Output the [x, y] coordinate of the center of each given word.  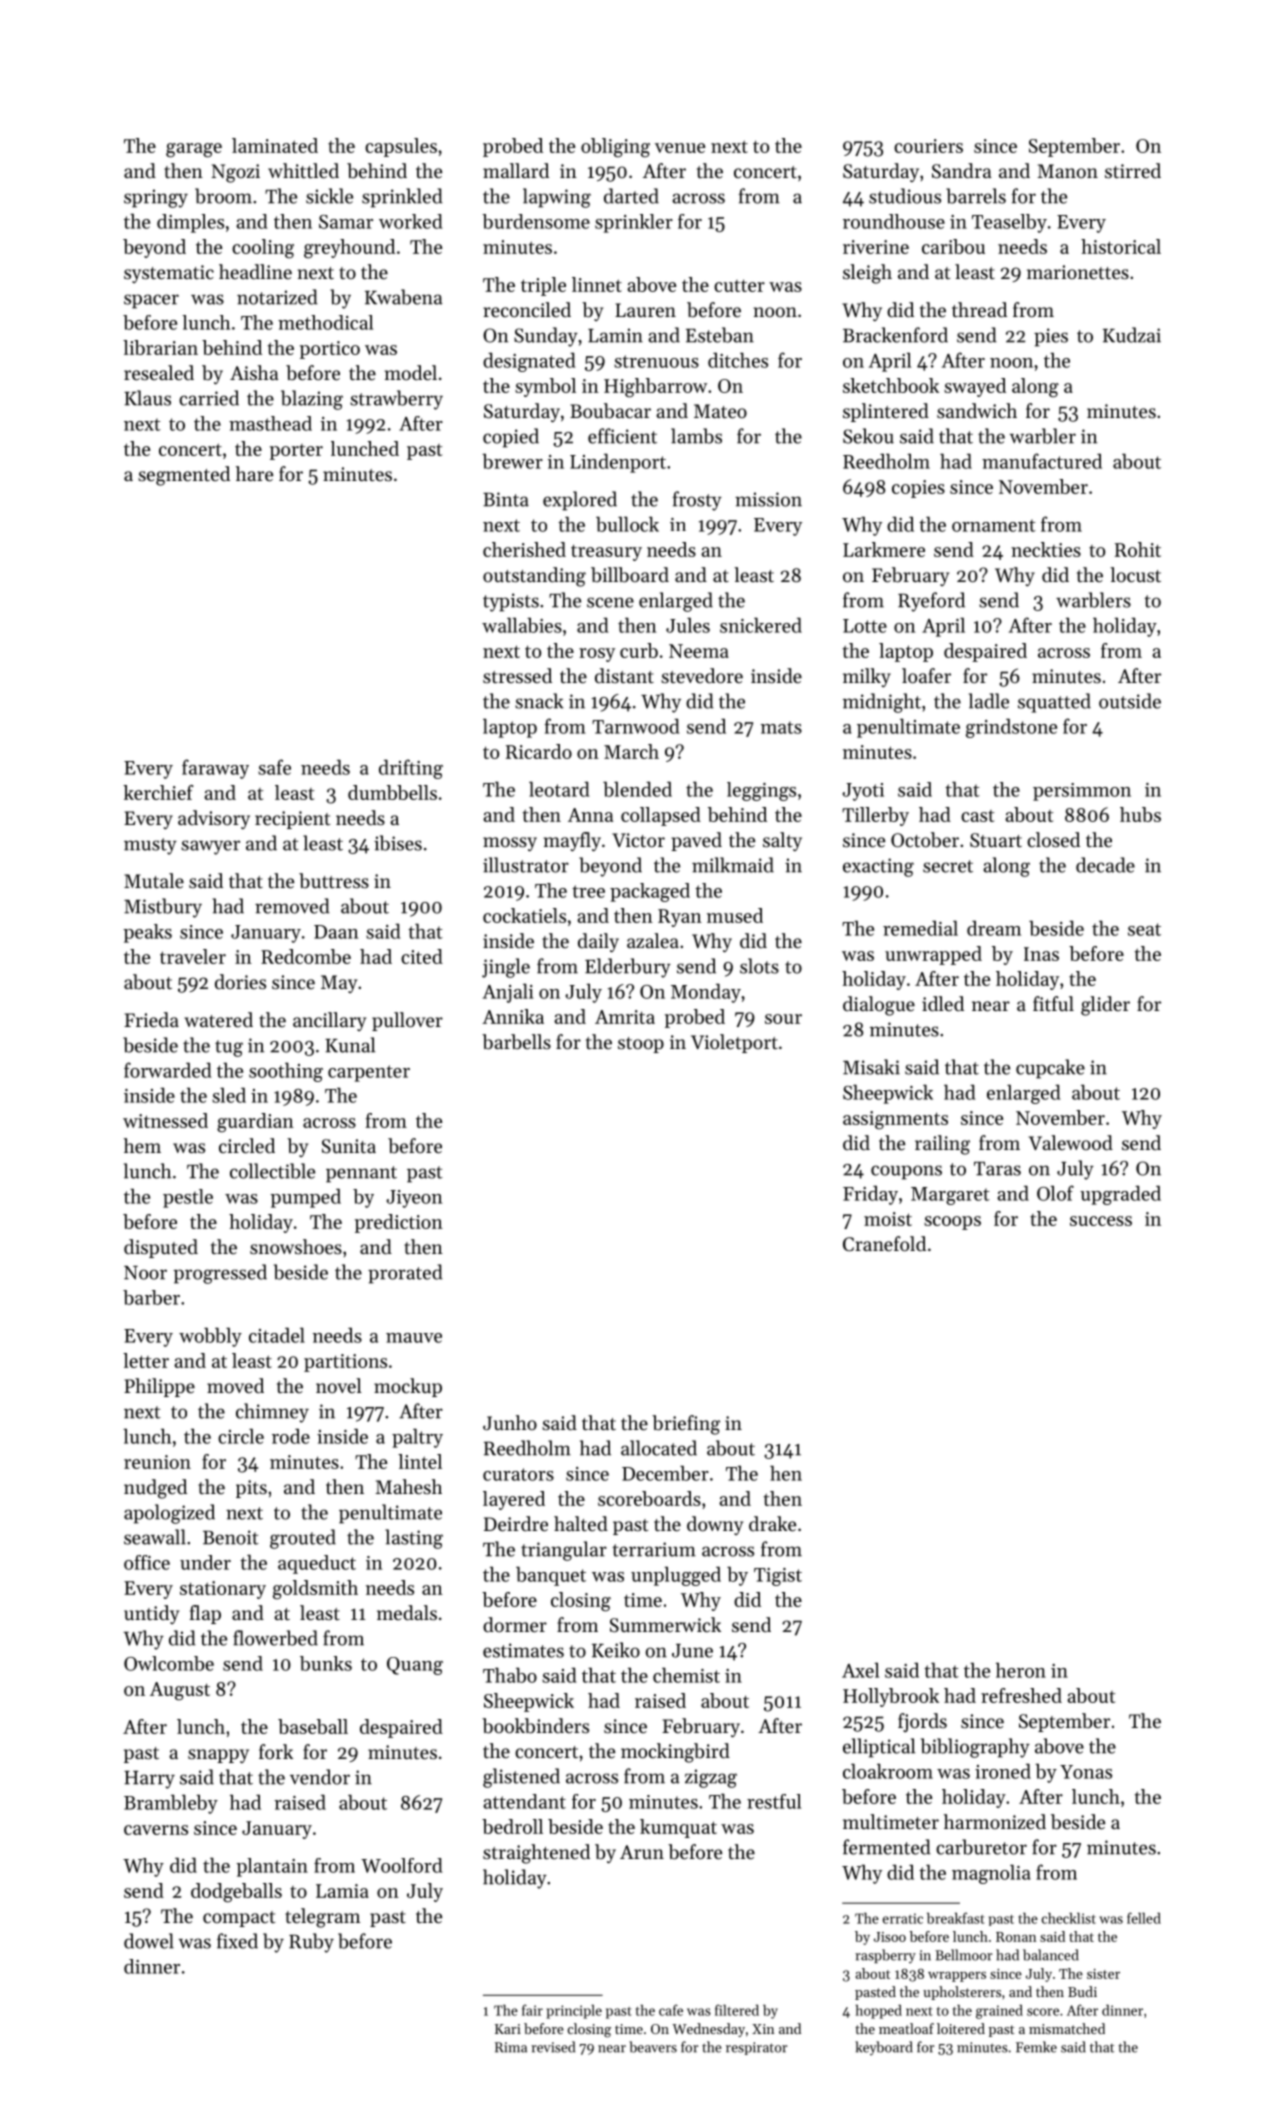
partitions [345, 1363]
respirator [756, 2048]
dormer [515, 1625]
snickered [761, 625]
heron [1021, 1670]
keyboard [884, 2048]
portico [330, 350]
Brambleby [171, 1804]
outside [1130, 701]
